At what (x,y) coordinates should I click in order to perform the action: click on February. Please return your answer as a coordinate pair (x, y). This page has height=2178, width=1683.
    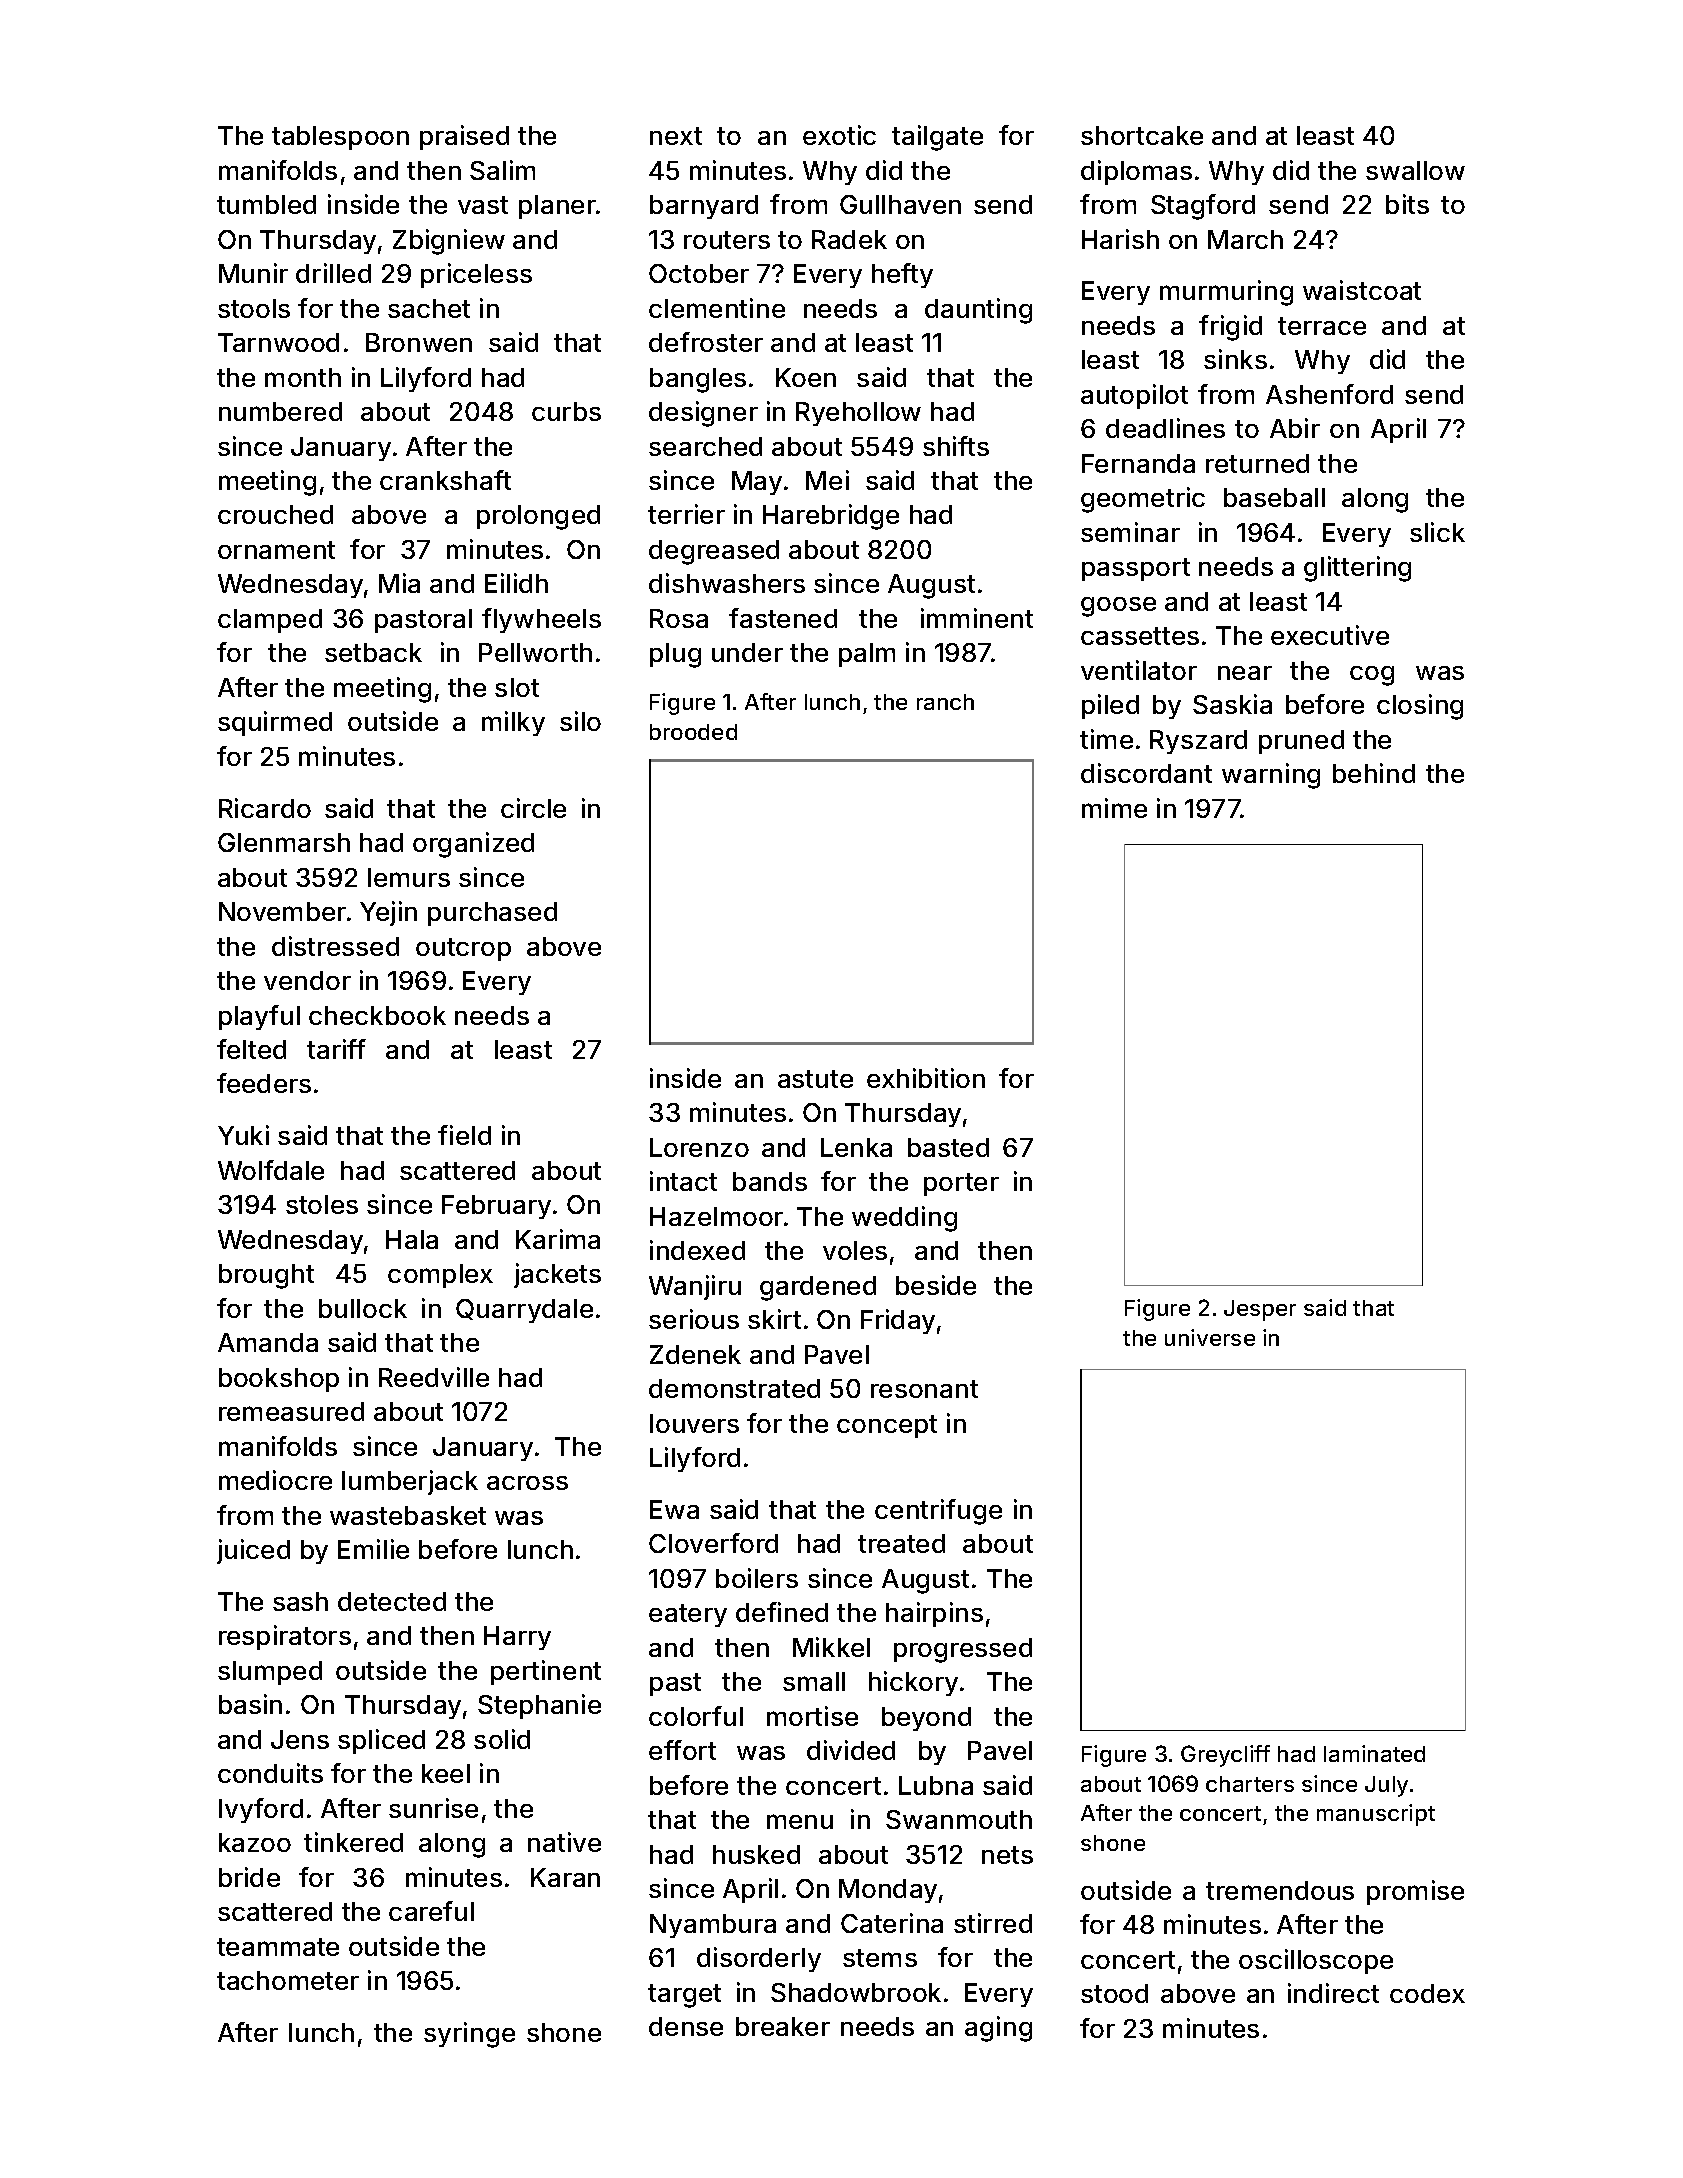
    Looking at the image, I should click on (496, 1207).
